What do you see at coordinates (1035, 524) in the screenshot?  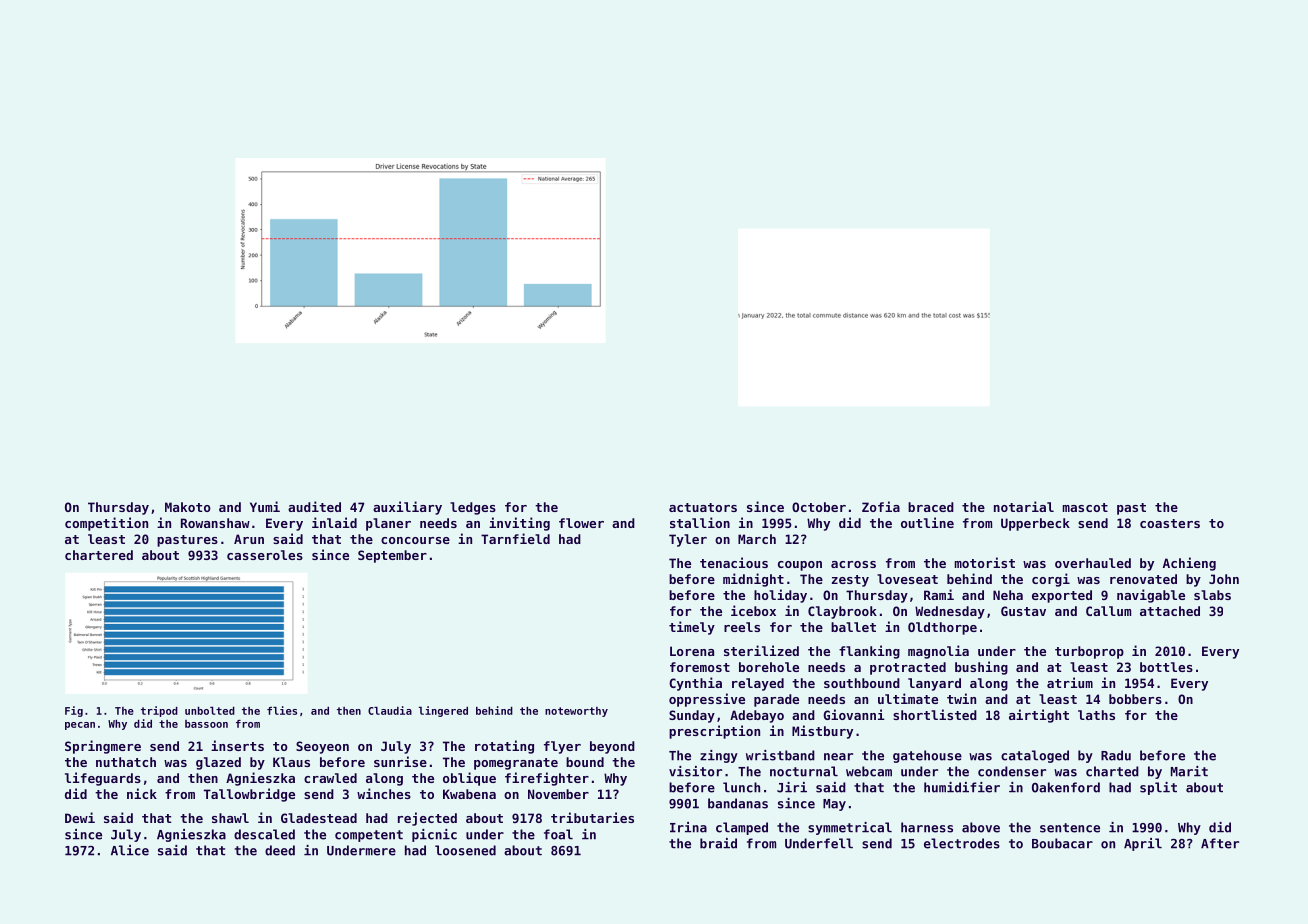 I see `Upperbeck` at bounding box center [1035, 524].
